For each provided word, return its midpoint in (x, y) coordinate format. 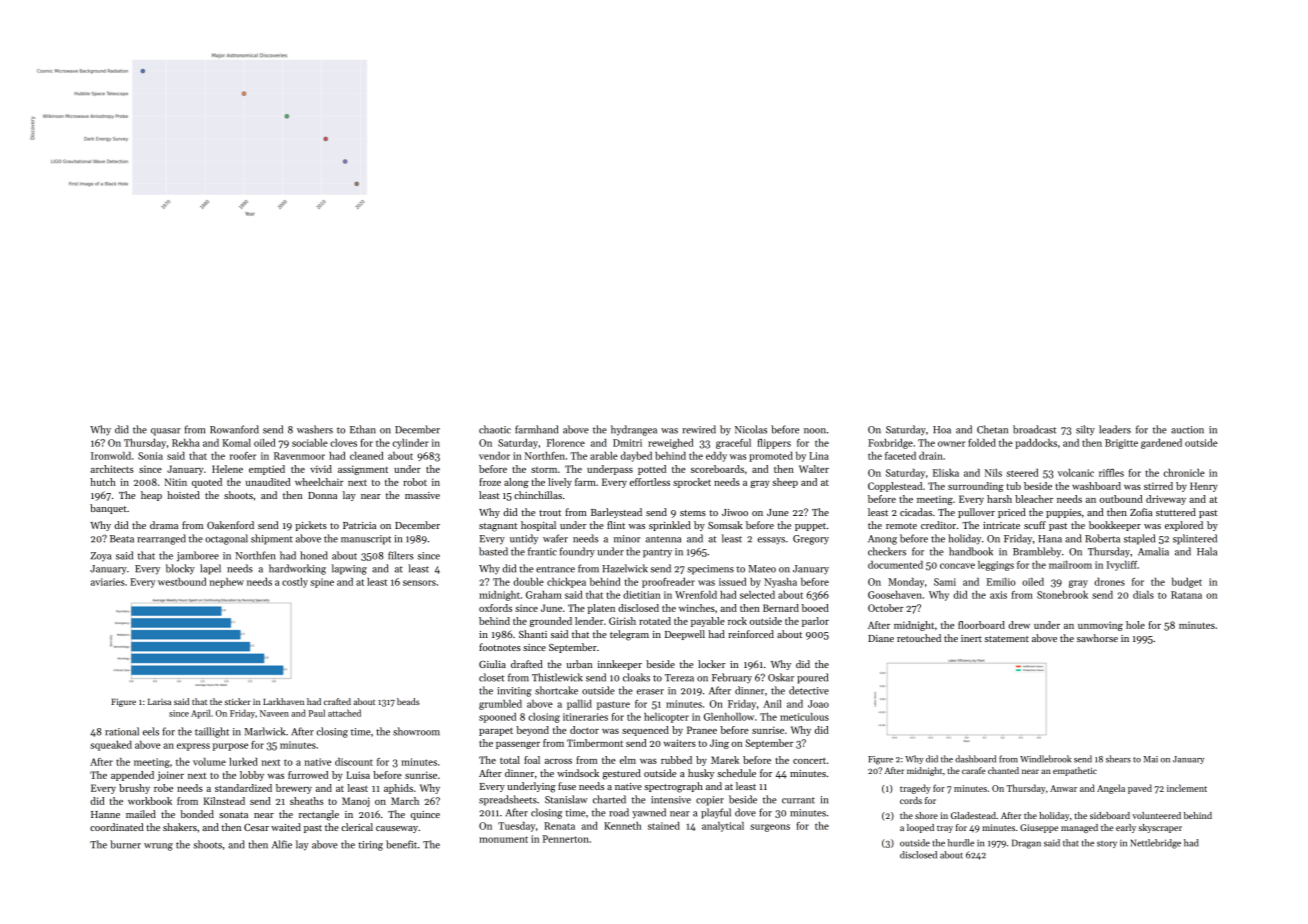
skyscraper (1160, 828)
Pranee (702, 730)
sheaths (306, 801)
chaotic (495, 429)
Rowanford (234, 429)
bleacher (1034, 499)
